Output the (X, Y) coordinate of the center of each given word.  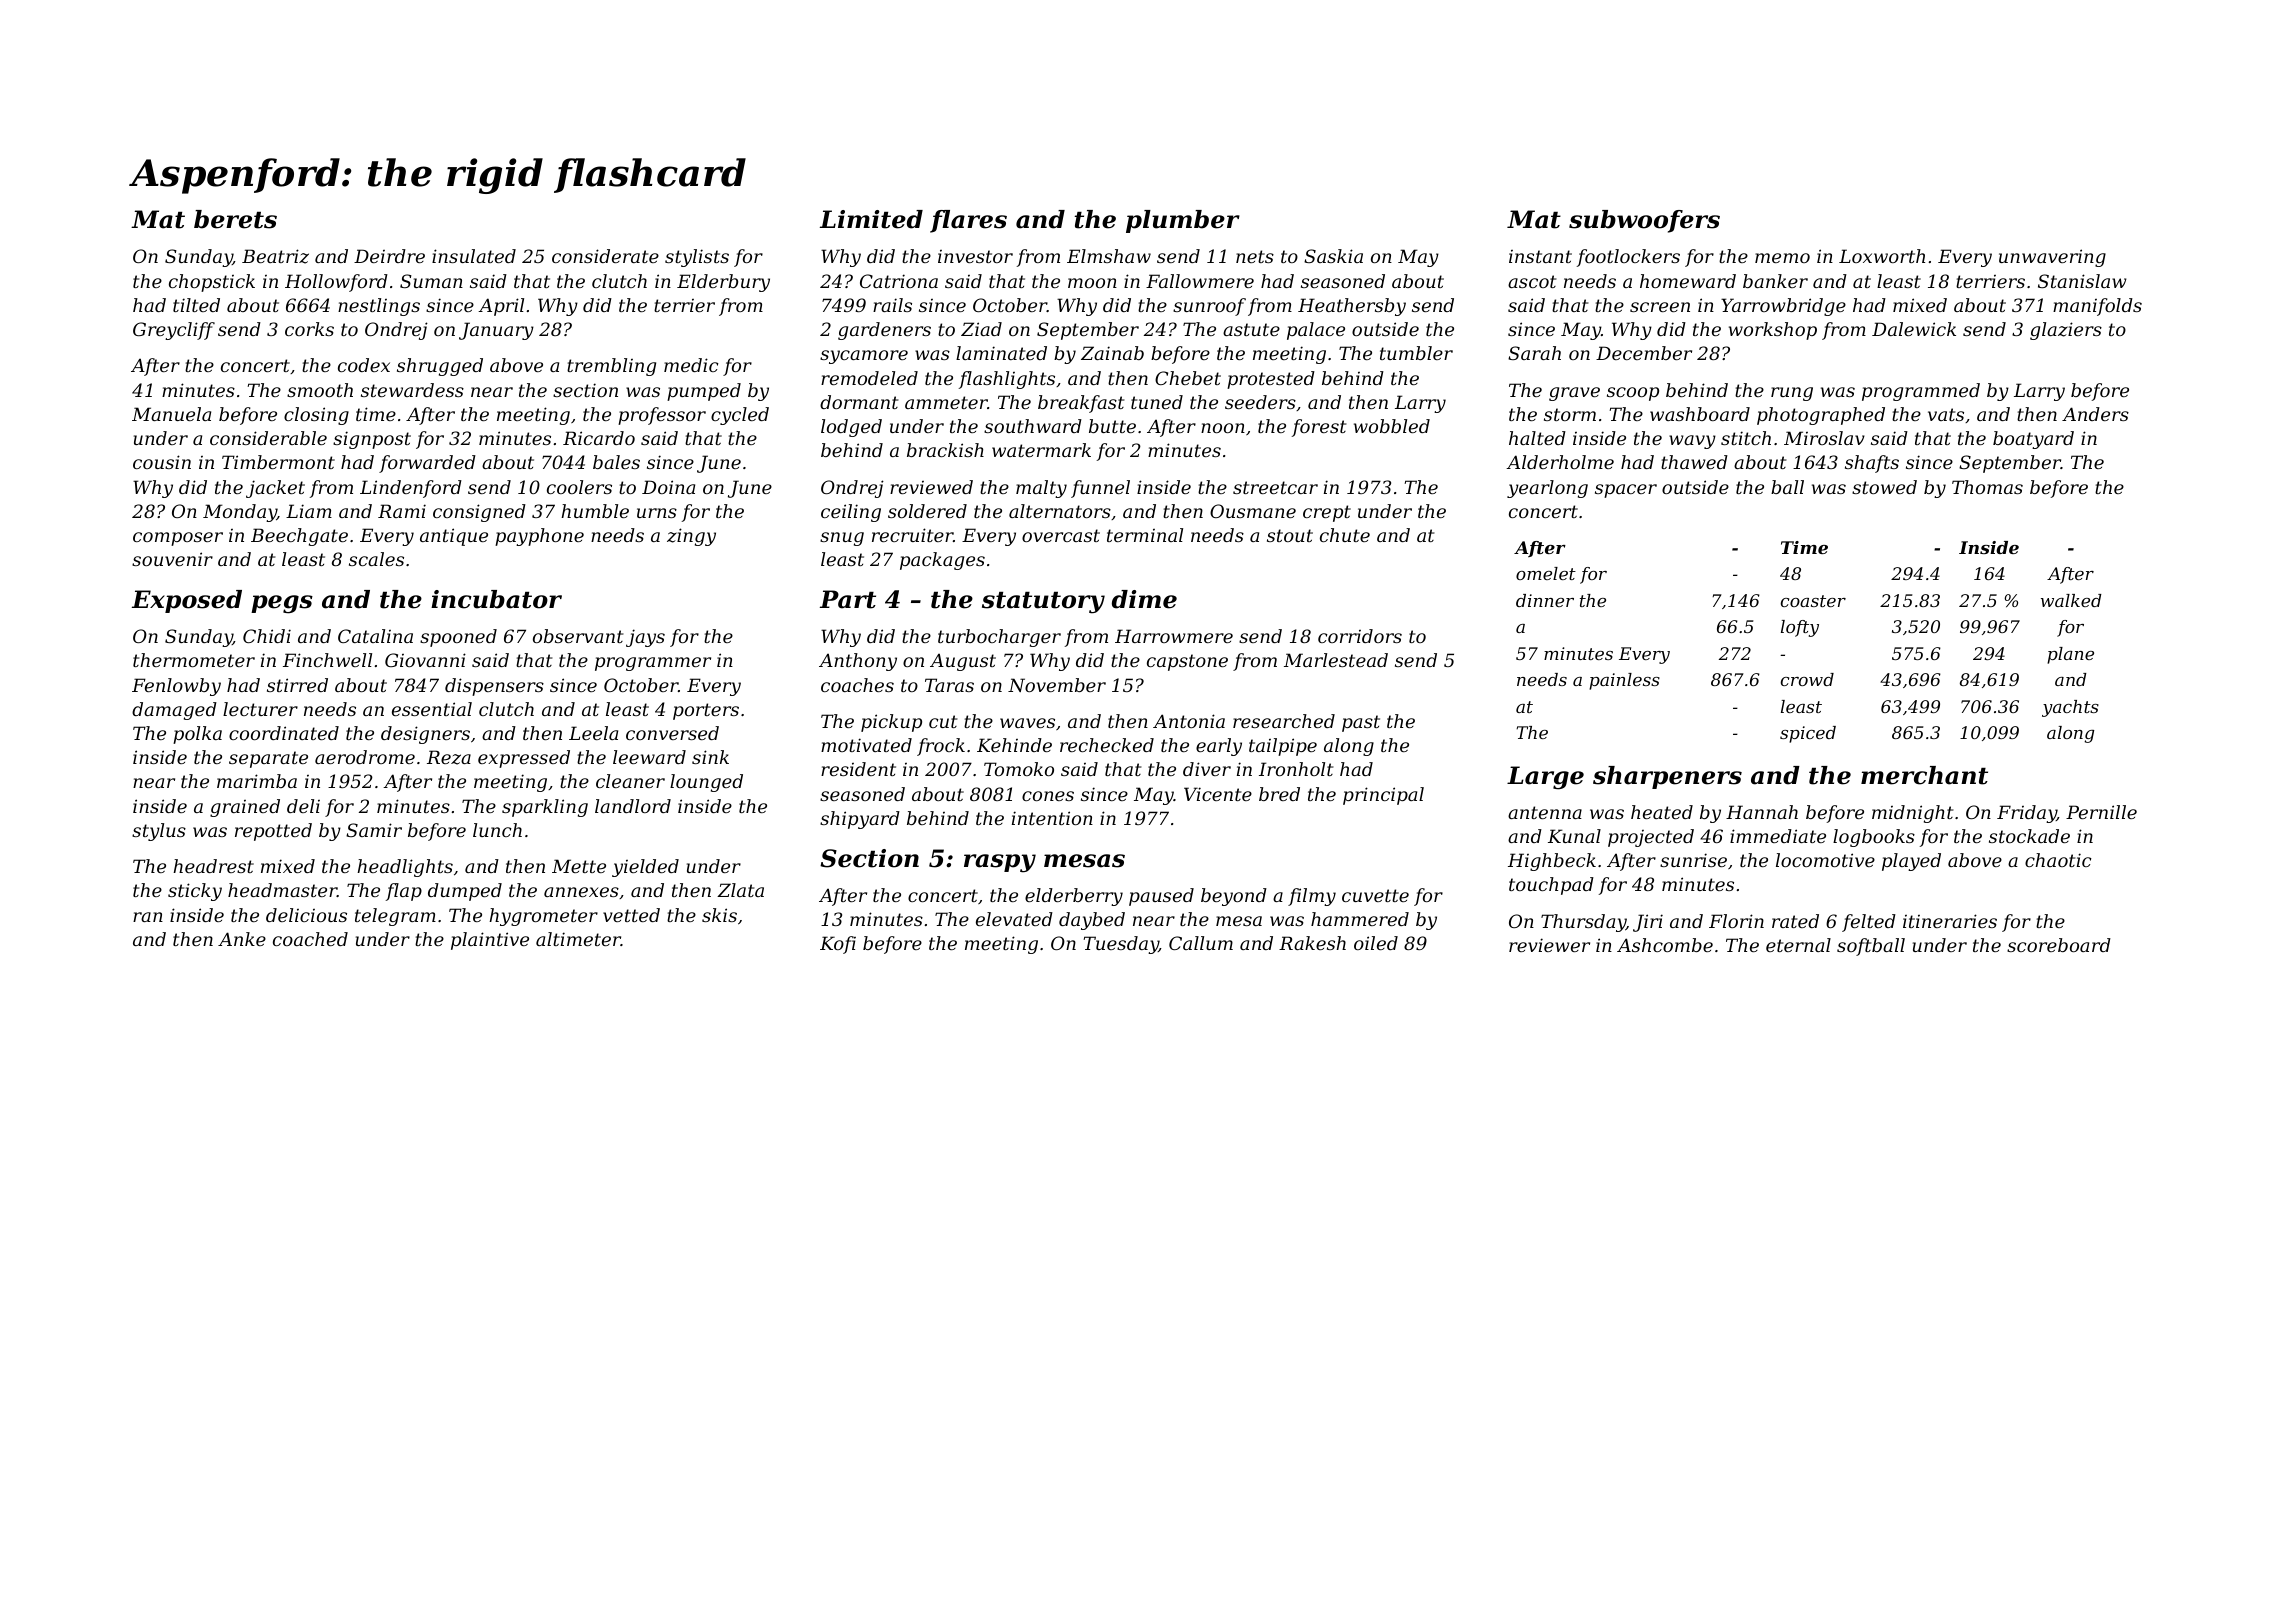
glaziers (2066, 331)
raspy (1000, 863)
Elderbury (723, 283)
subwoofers (1644, 221)
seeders (1260, 402)
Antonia (1189, 721)
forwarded (427, 464)
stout (1290, 535)
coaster (1813, 601)
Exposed (187, 601)
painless (1624, 681)
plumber (1183, 221)
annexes (581, 892)
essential (432, 709)
